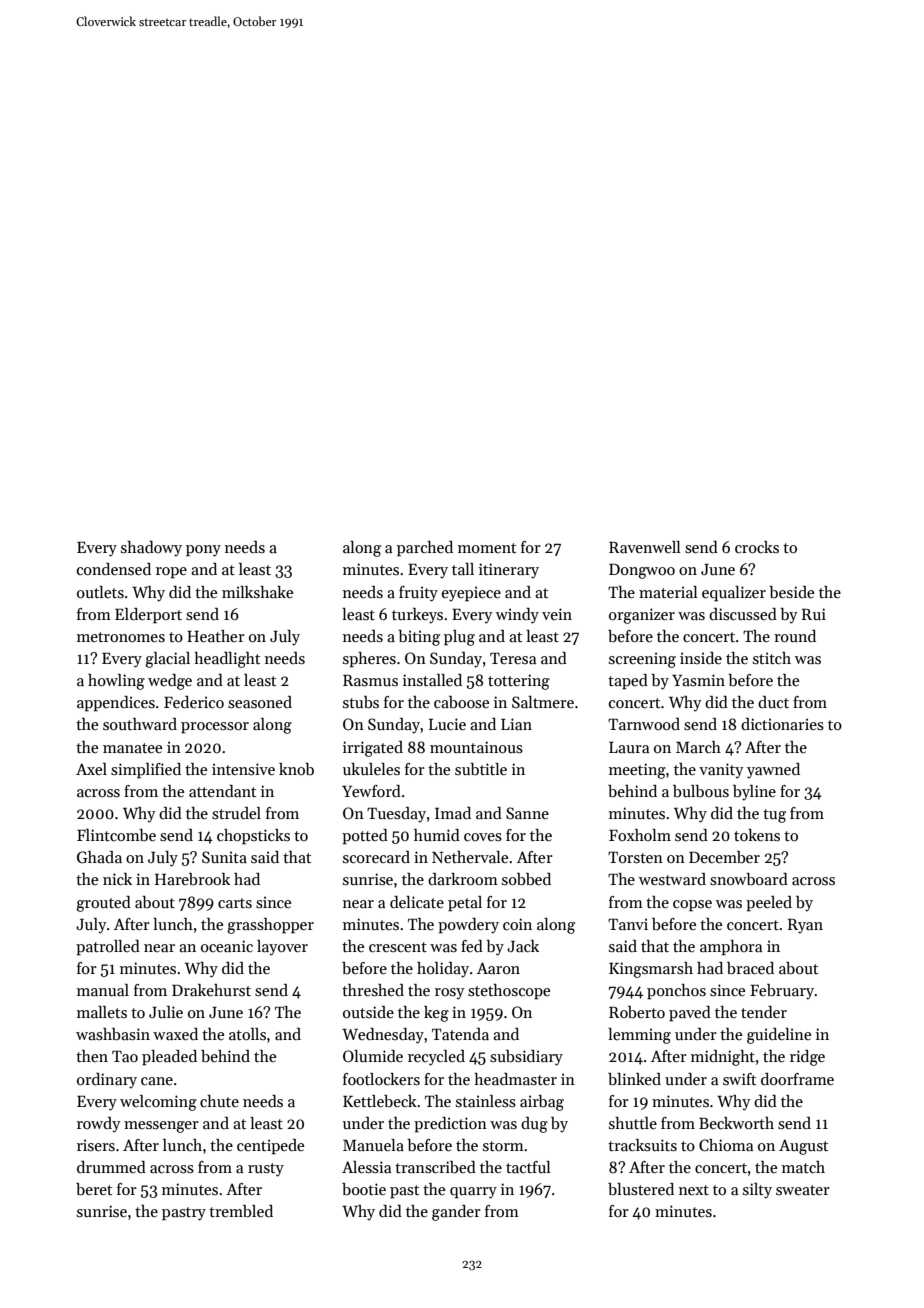 This page has height=1308, width=924. I want to click on layover, so click(282, 948).
